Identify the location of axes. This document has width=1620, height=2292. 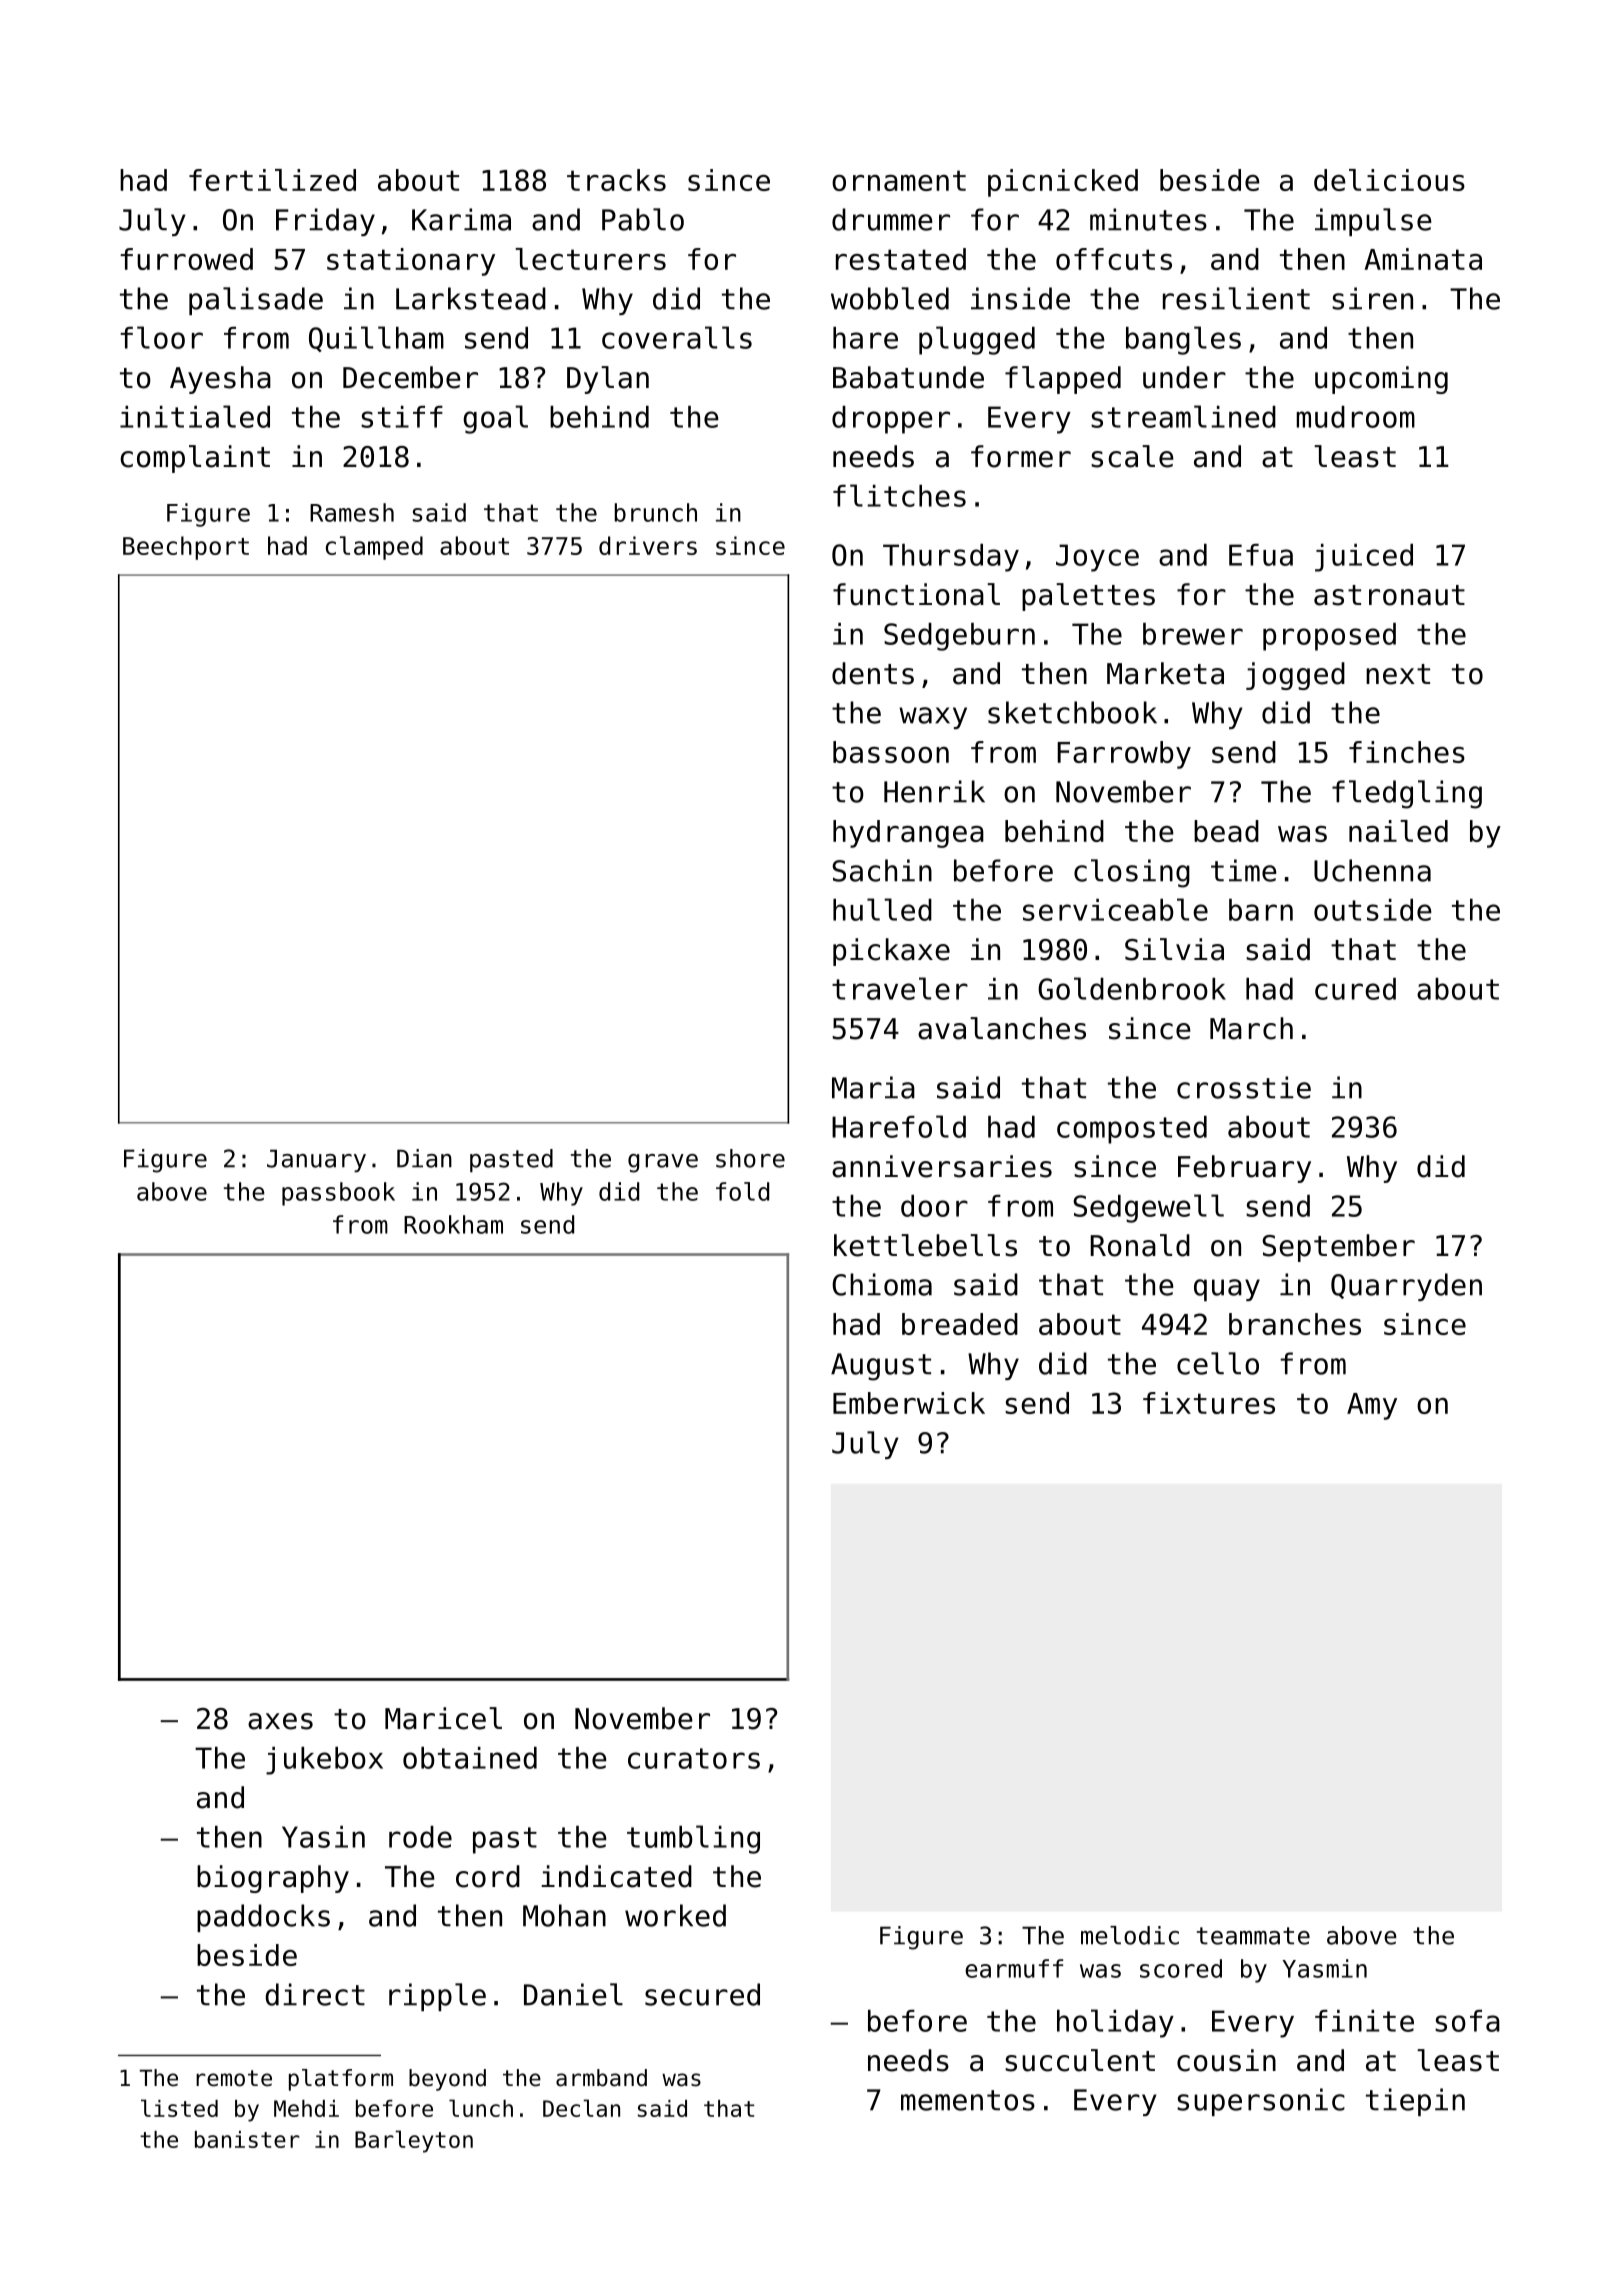
(280, 1721).
